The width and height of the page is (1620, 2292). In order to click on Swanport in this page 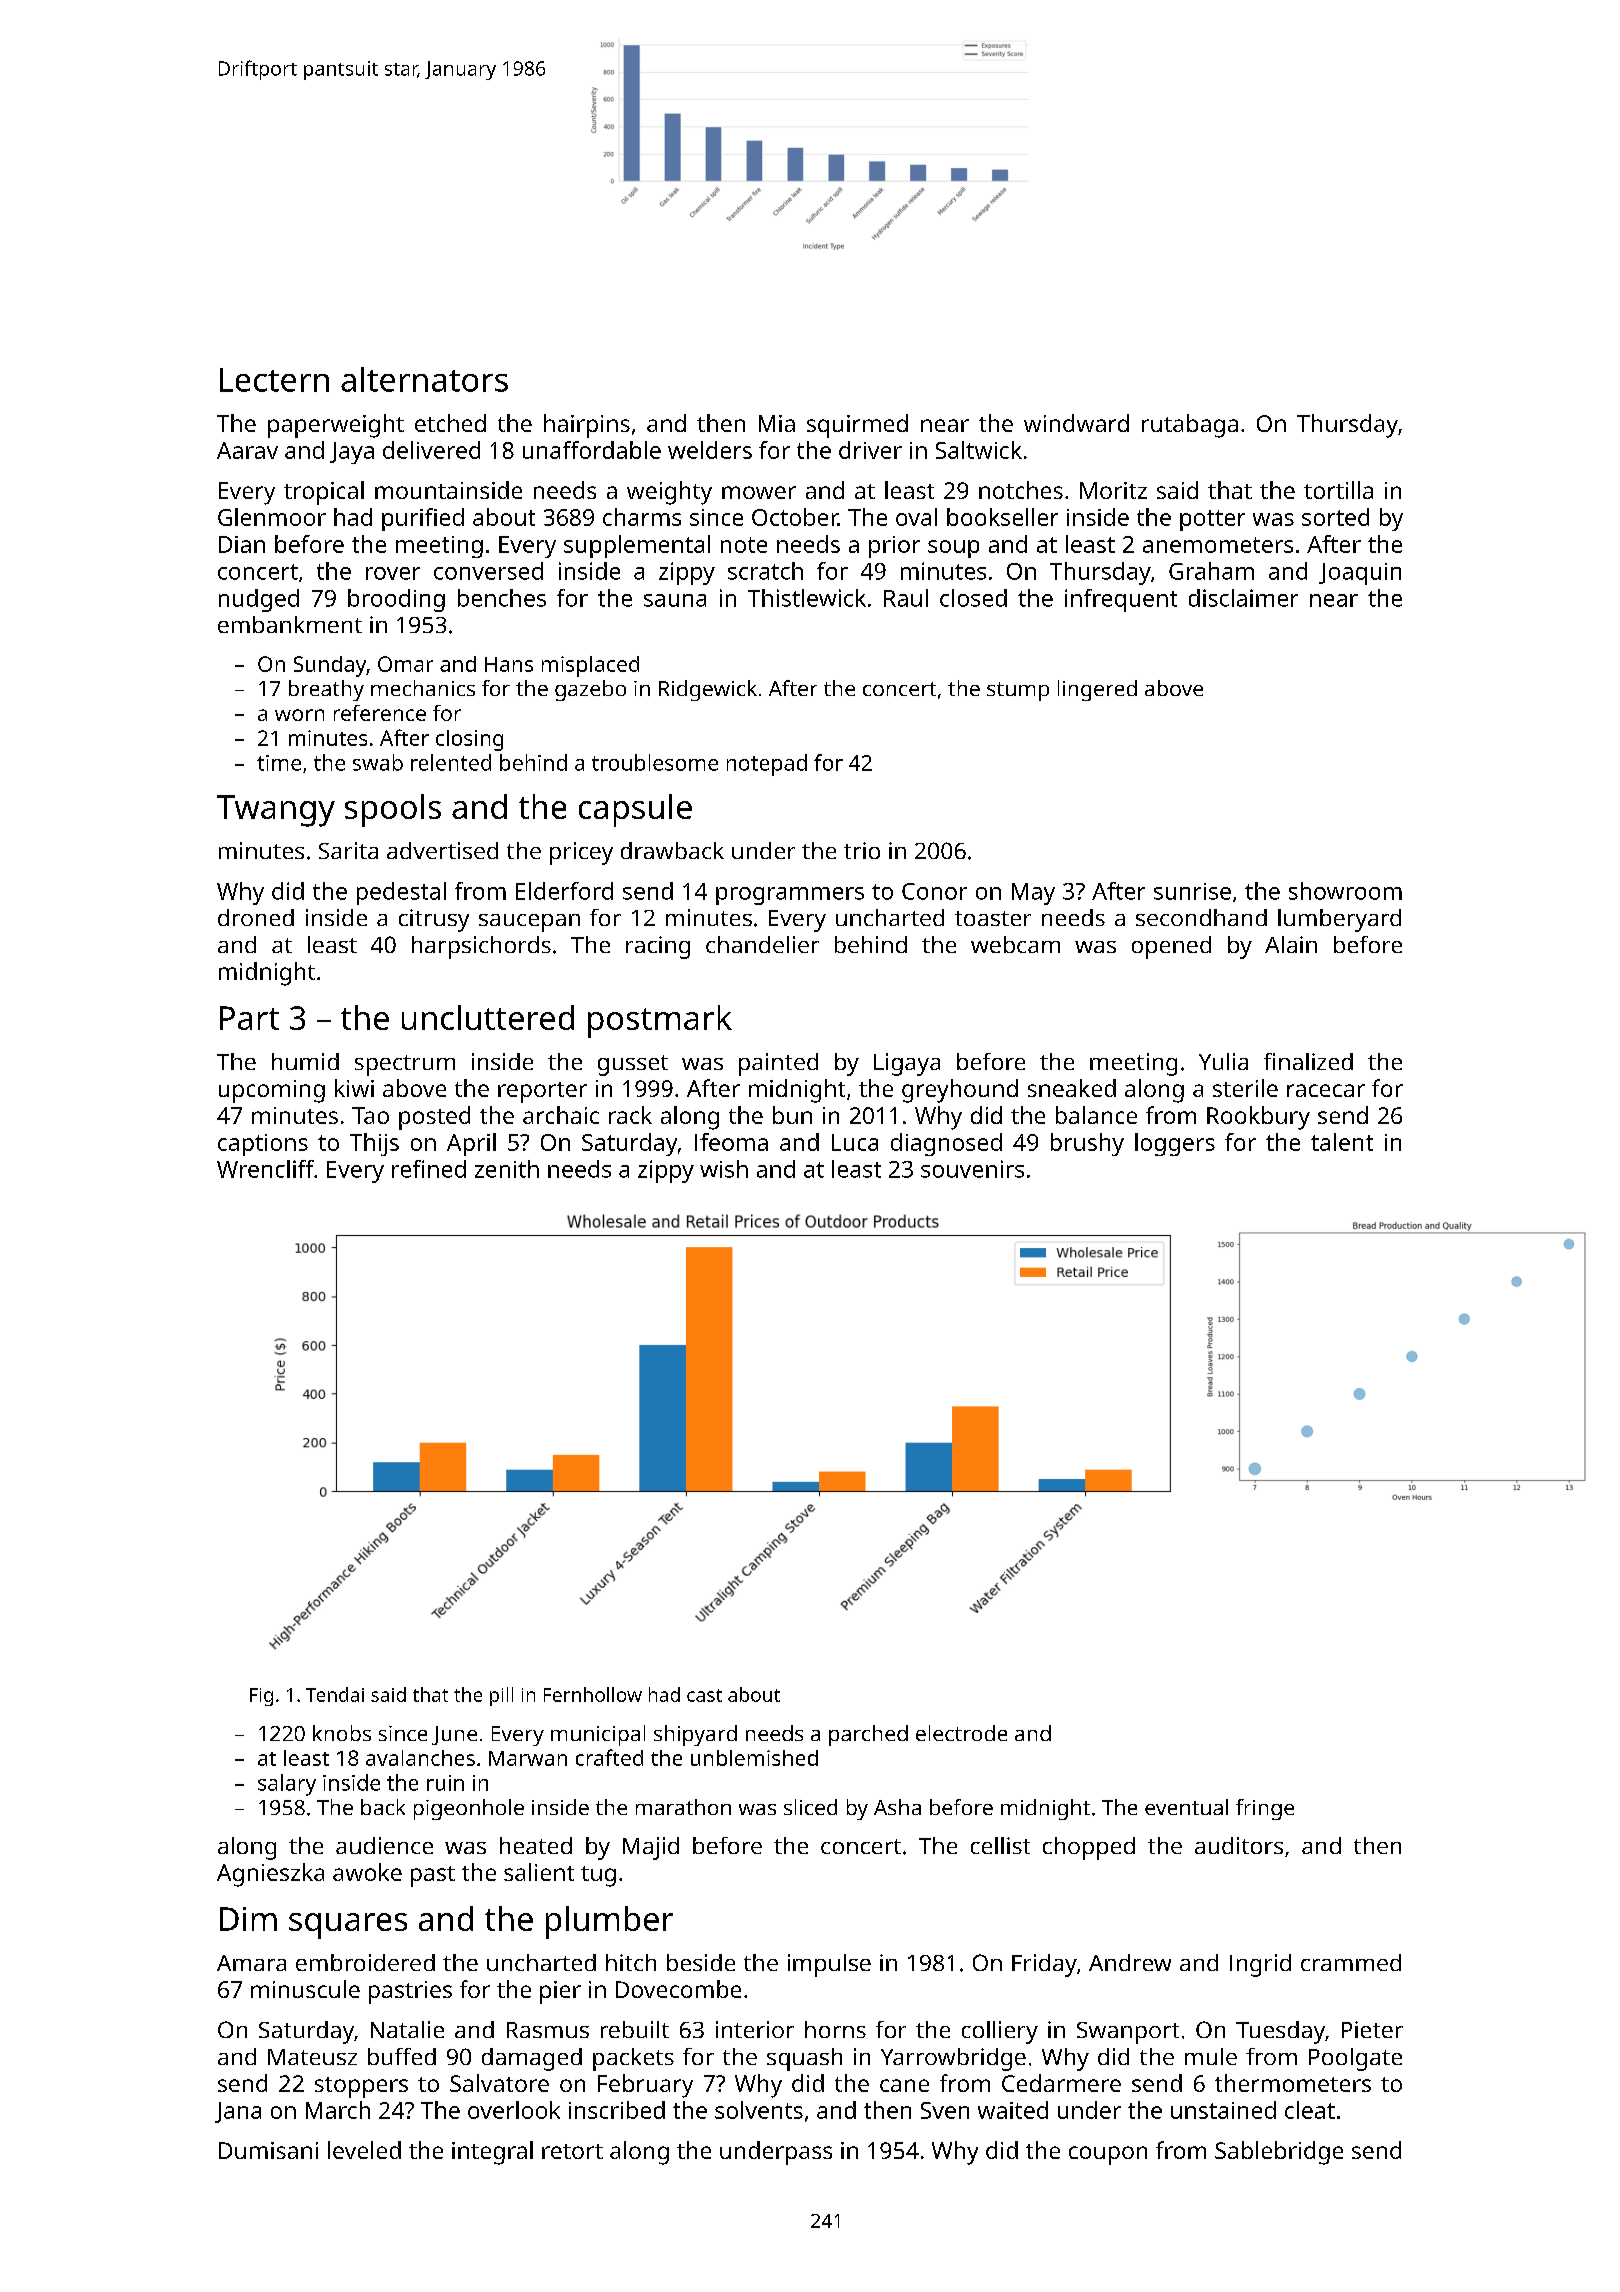, I will do `click(1128, 2033)`.
